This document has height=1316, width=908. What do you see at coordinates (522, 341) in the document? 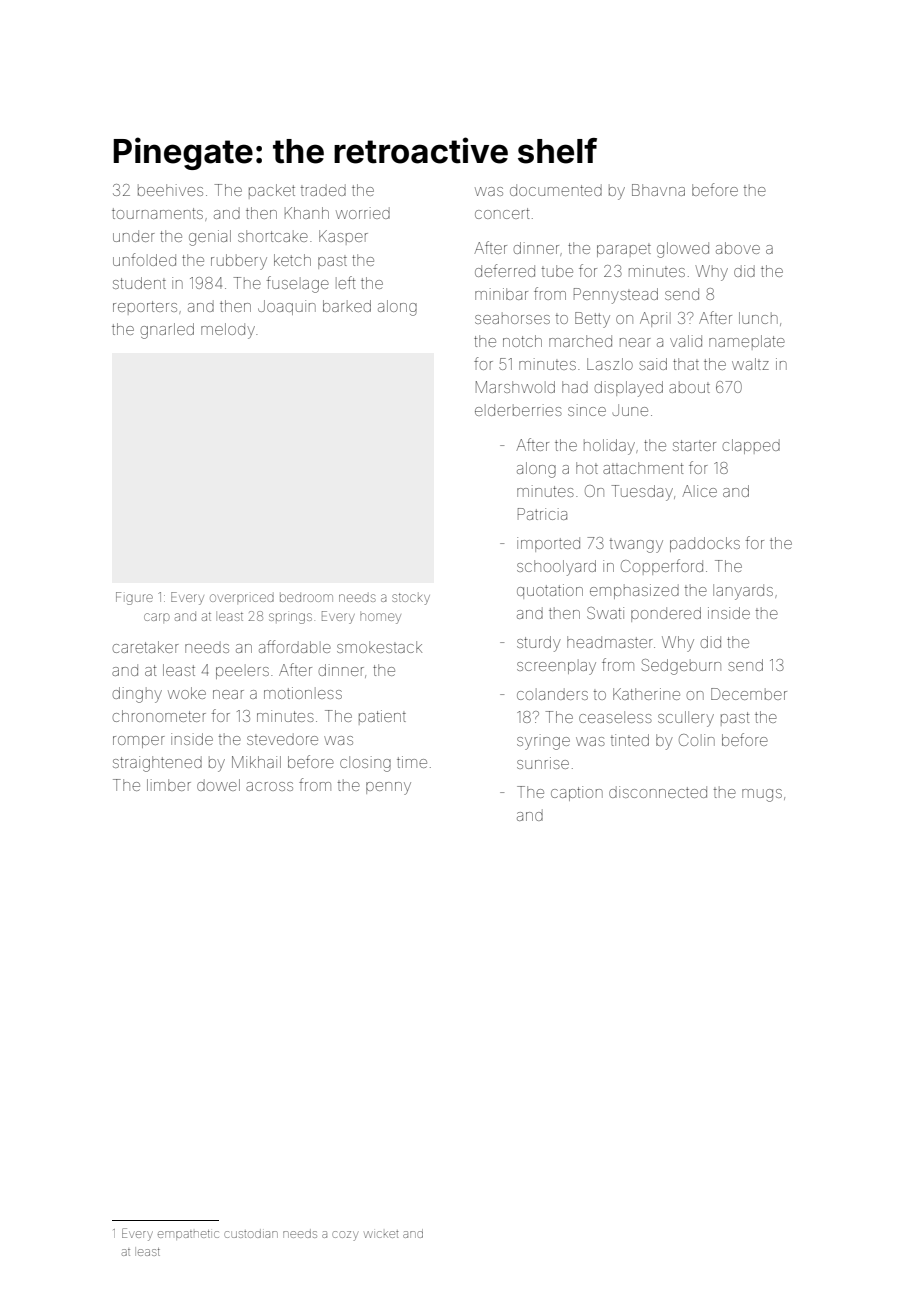
I see `notch` at bounding box center [522, 341].
